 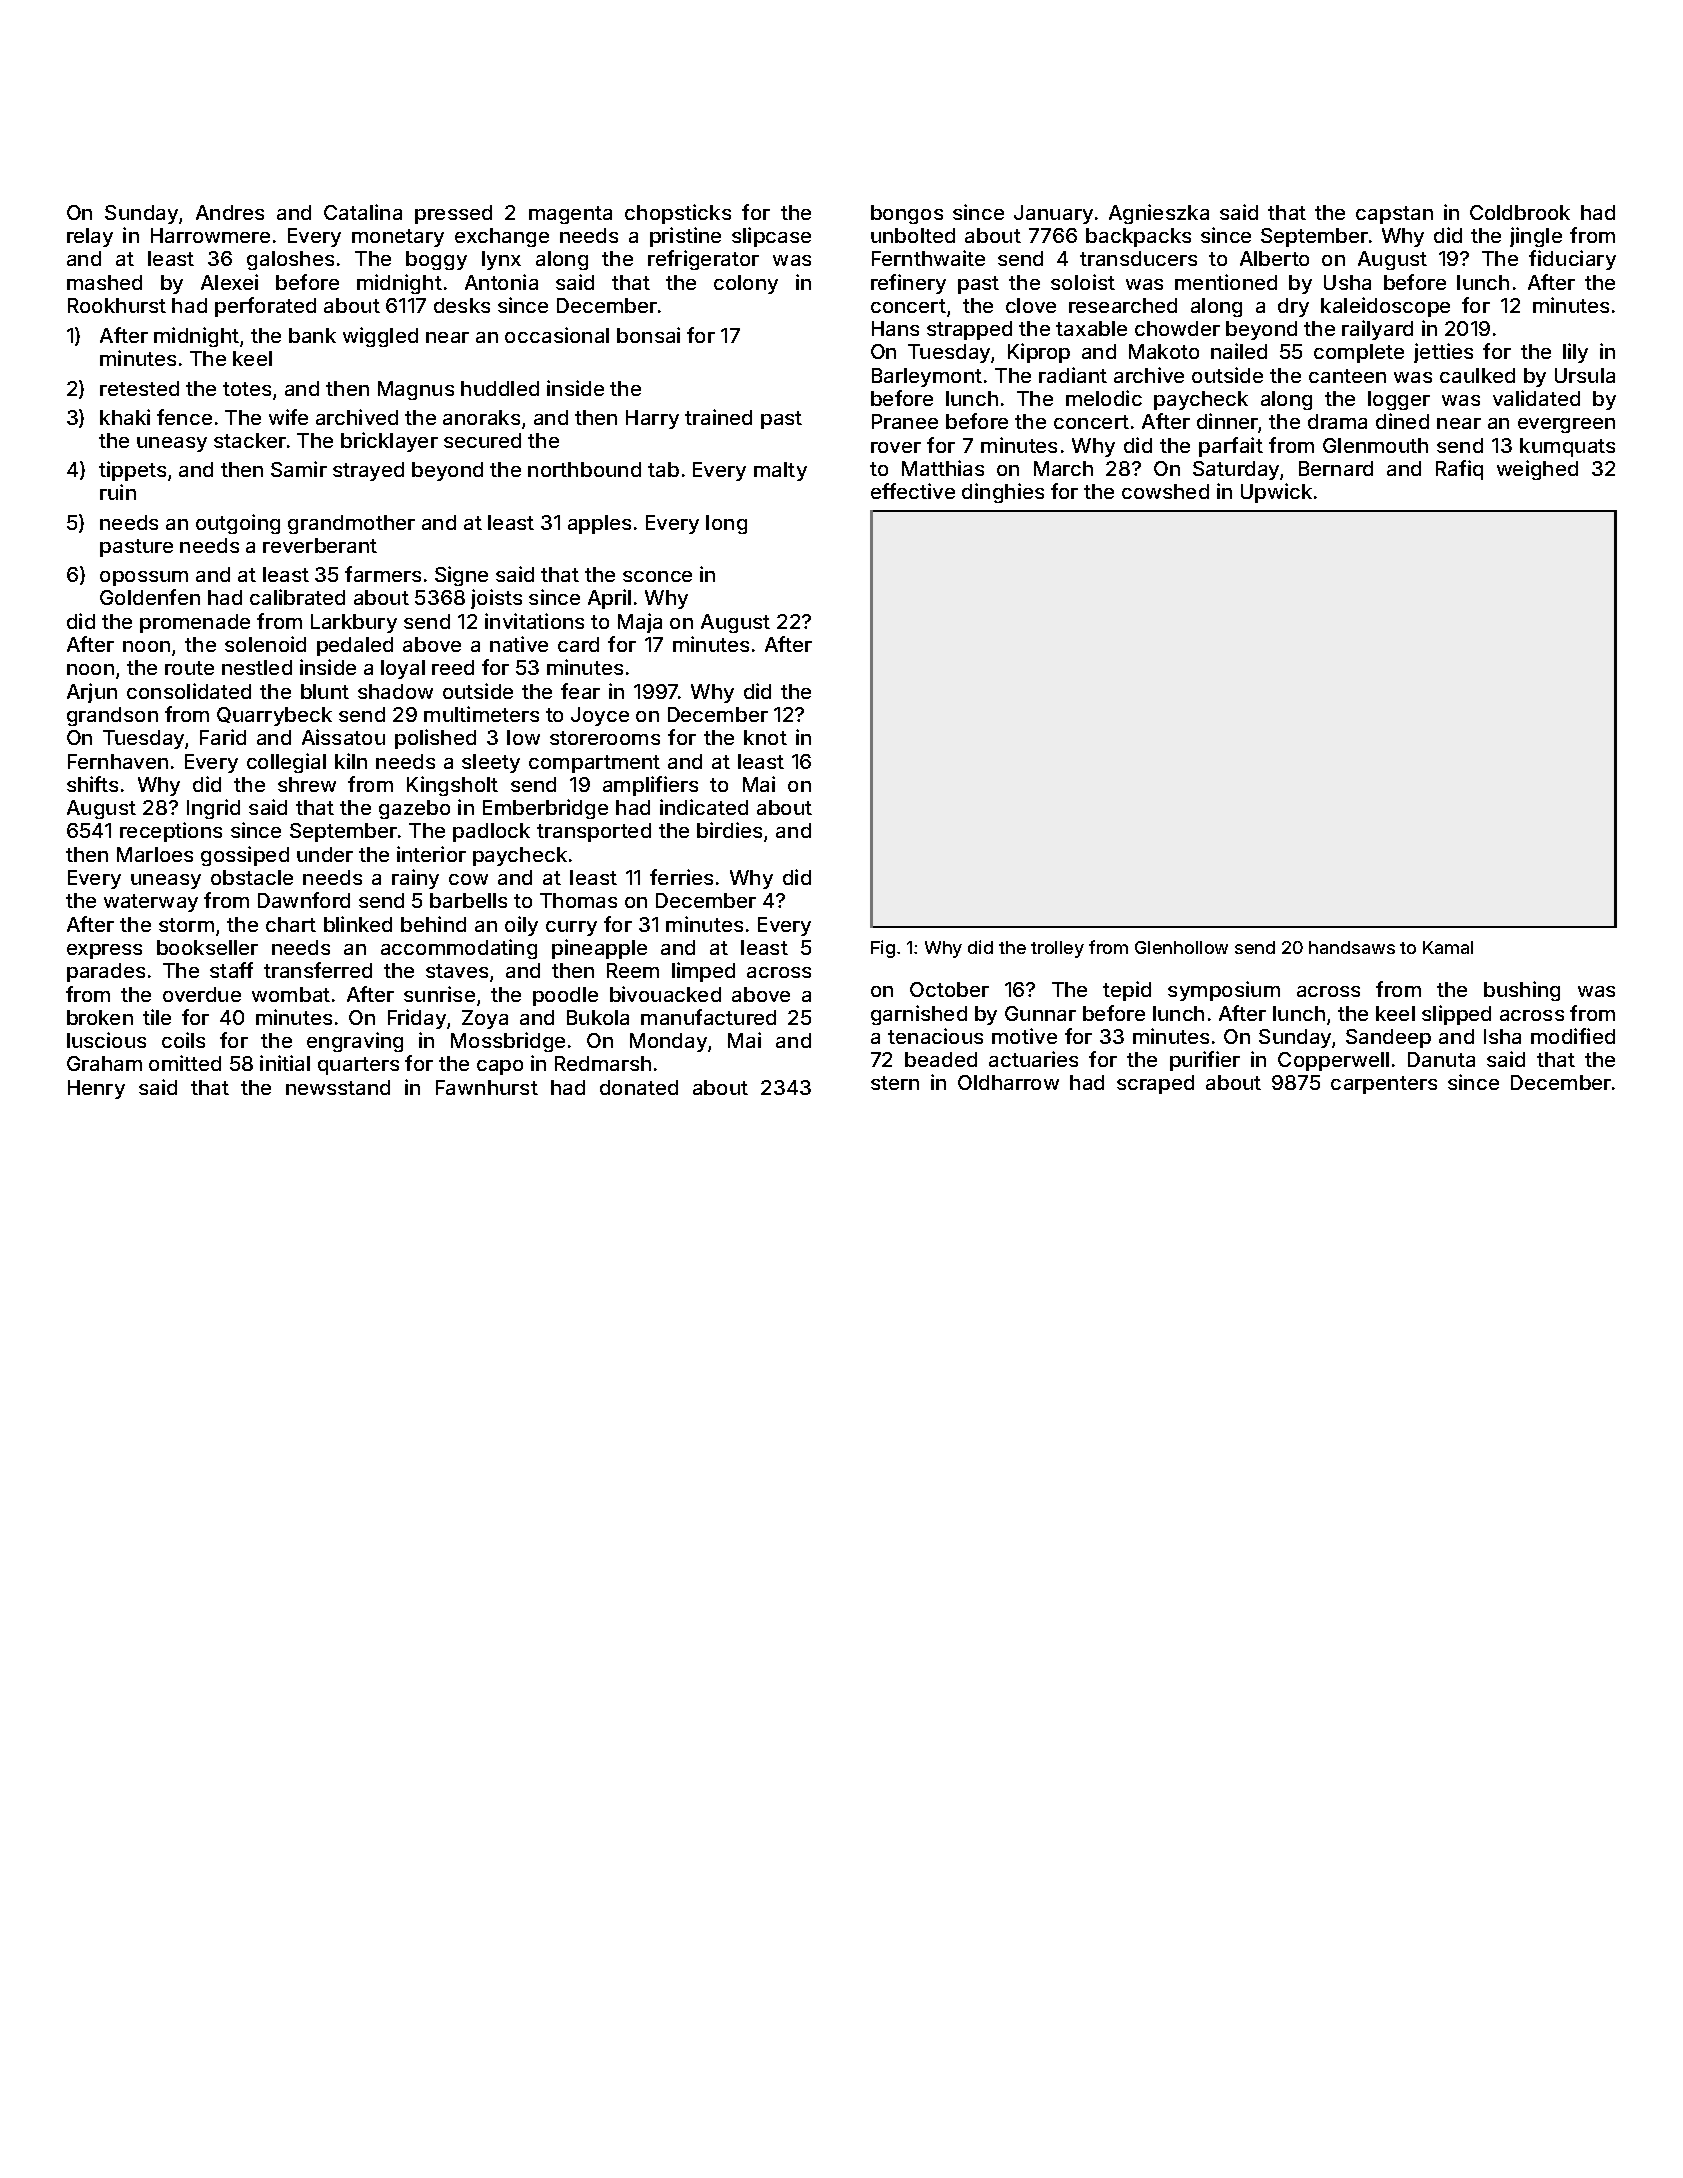 I want to click on huddled, so click(x=500, y=388).
